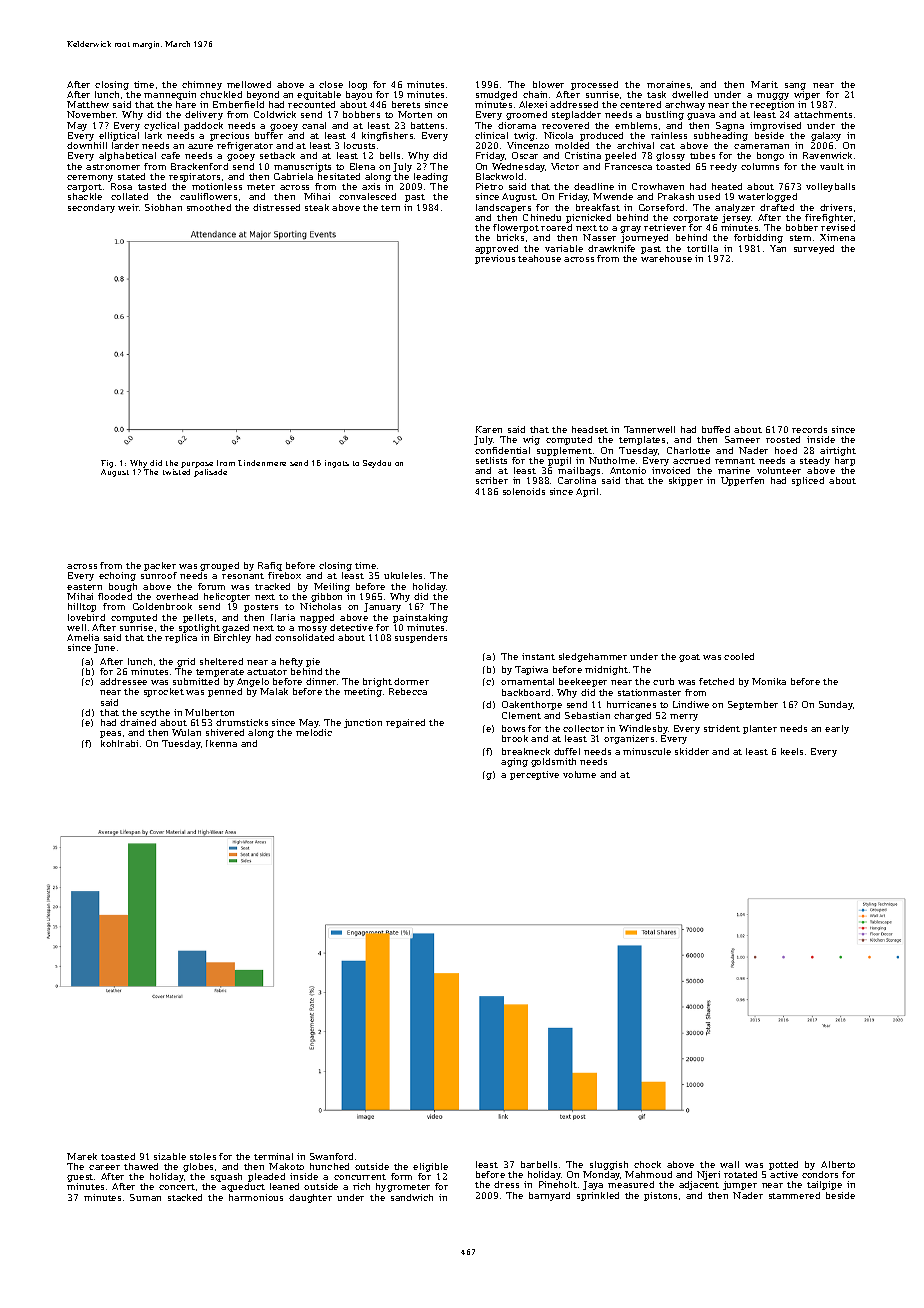  I want to click on mellowed, so click(249, 84).
